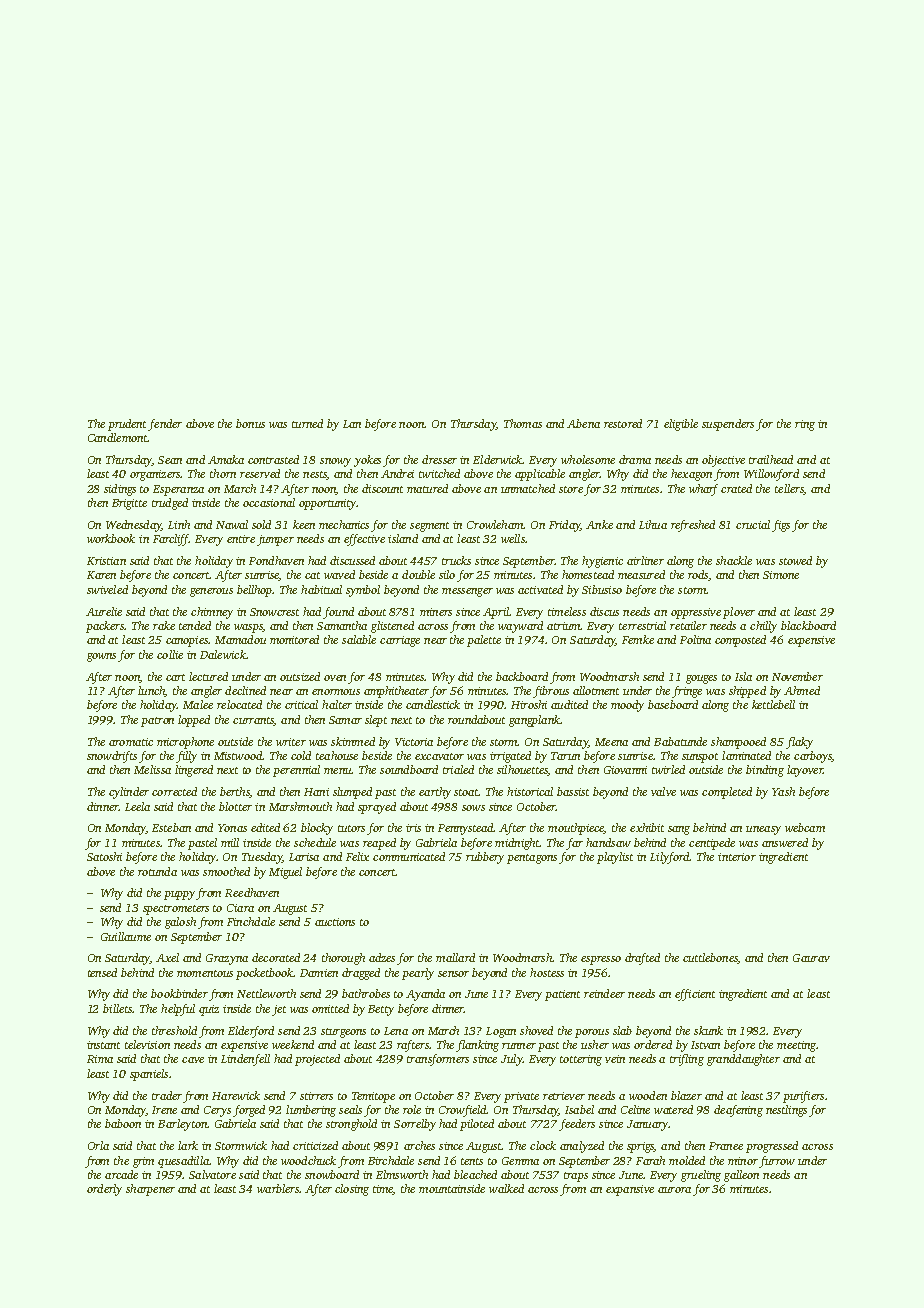 The image size is (924, 1308). Describe the element at coordinates (695, 995) in the screenshot. I see `efficient` at that location.
